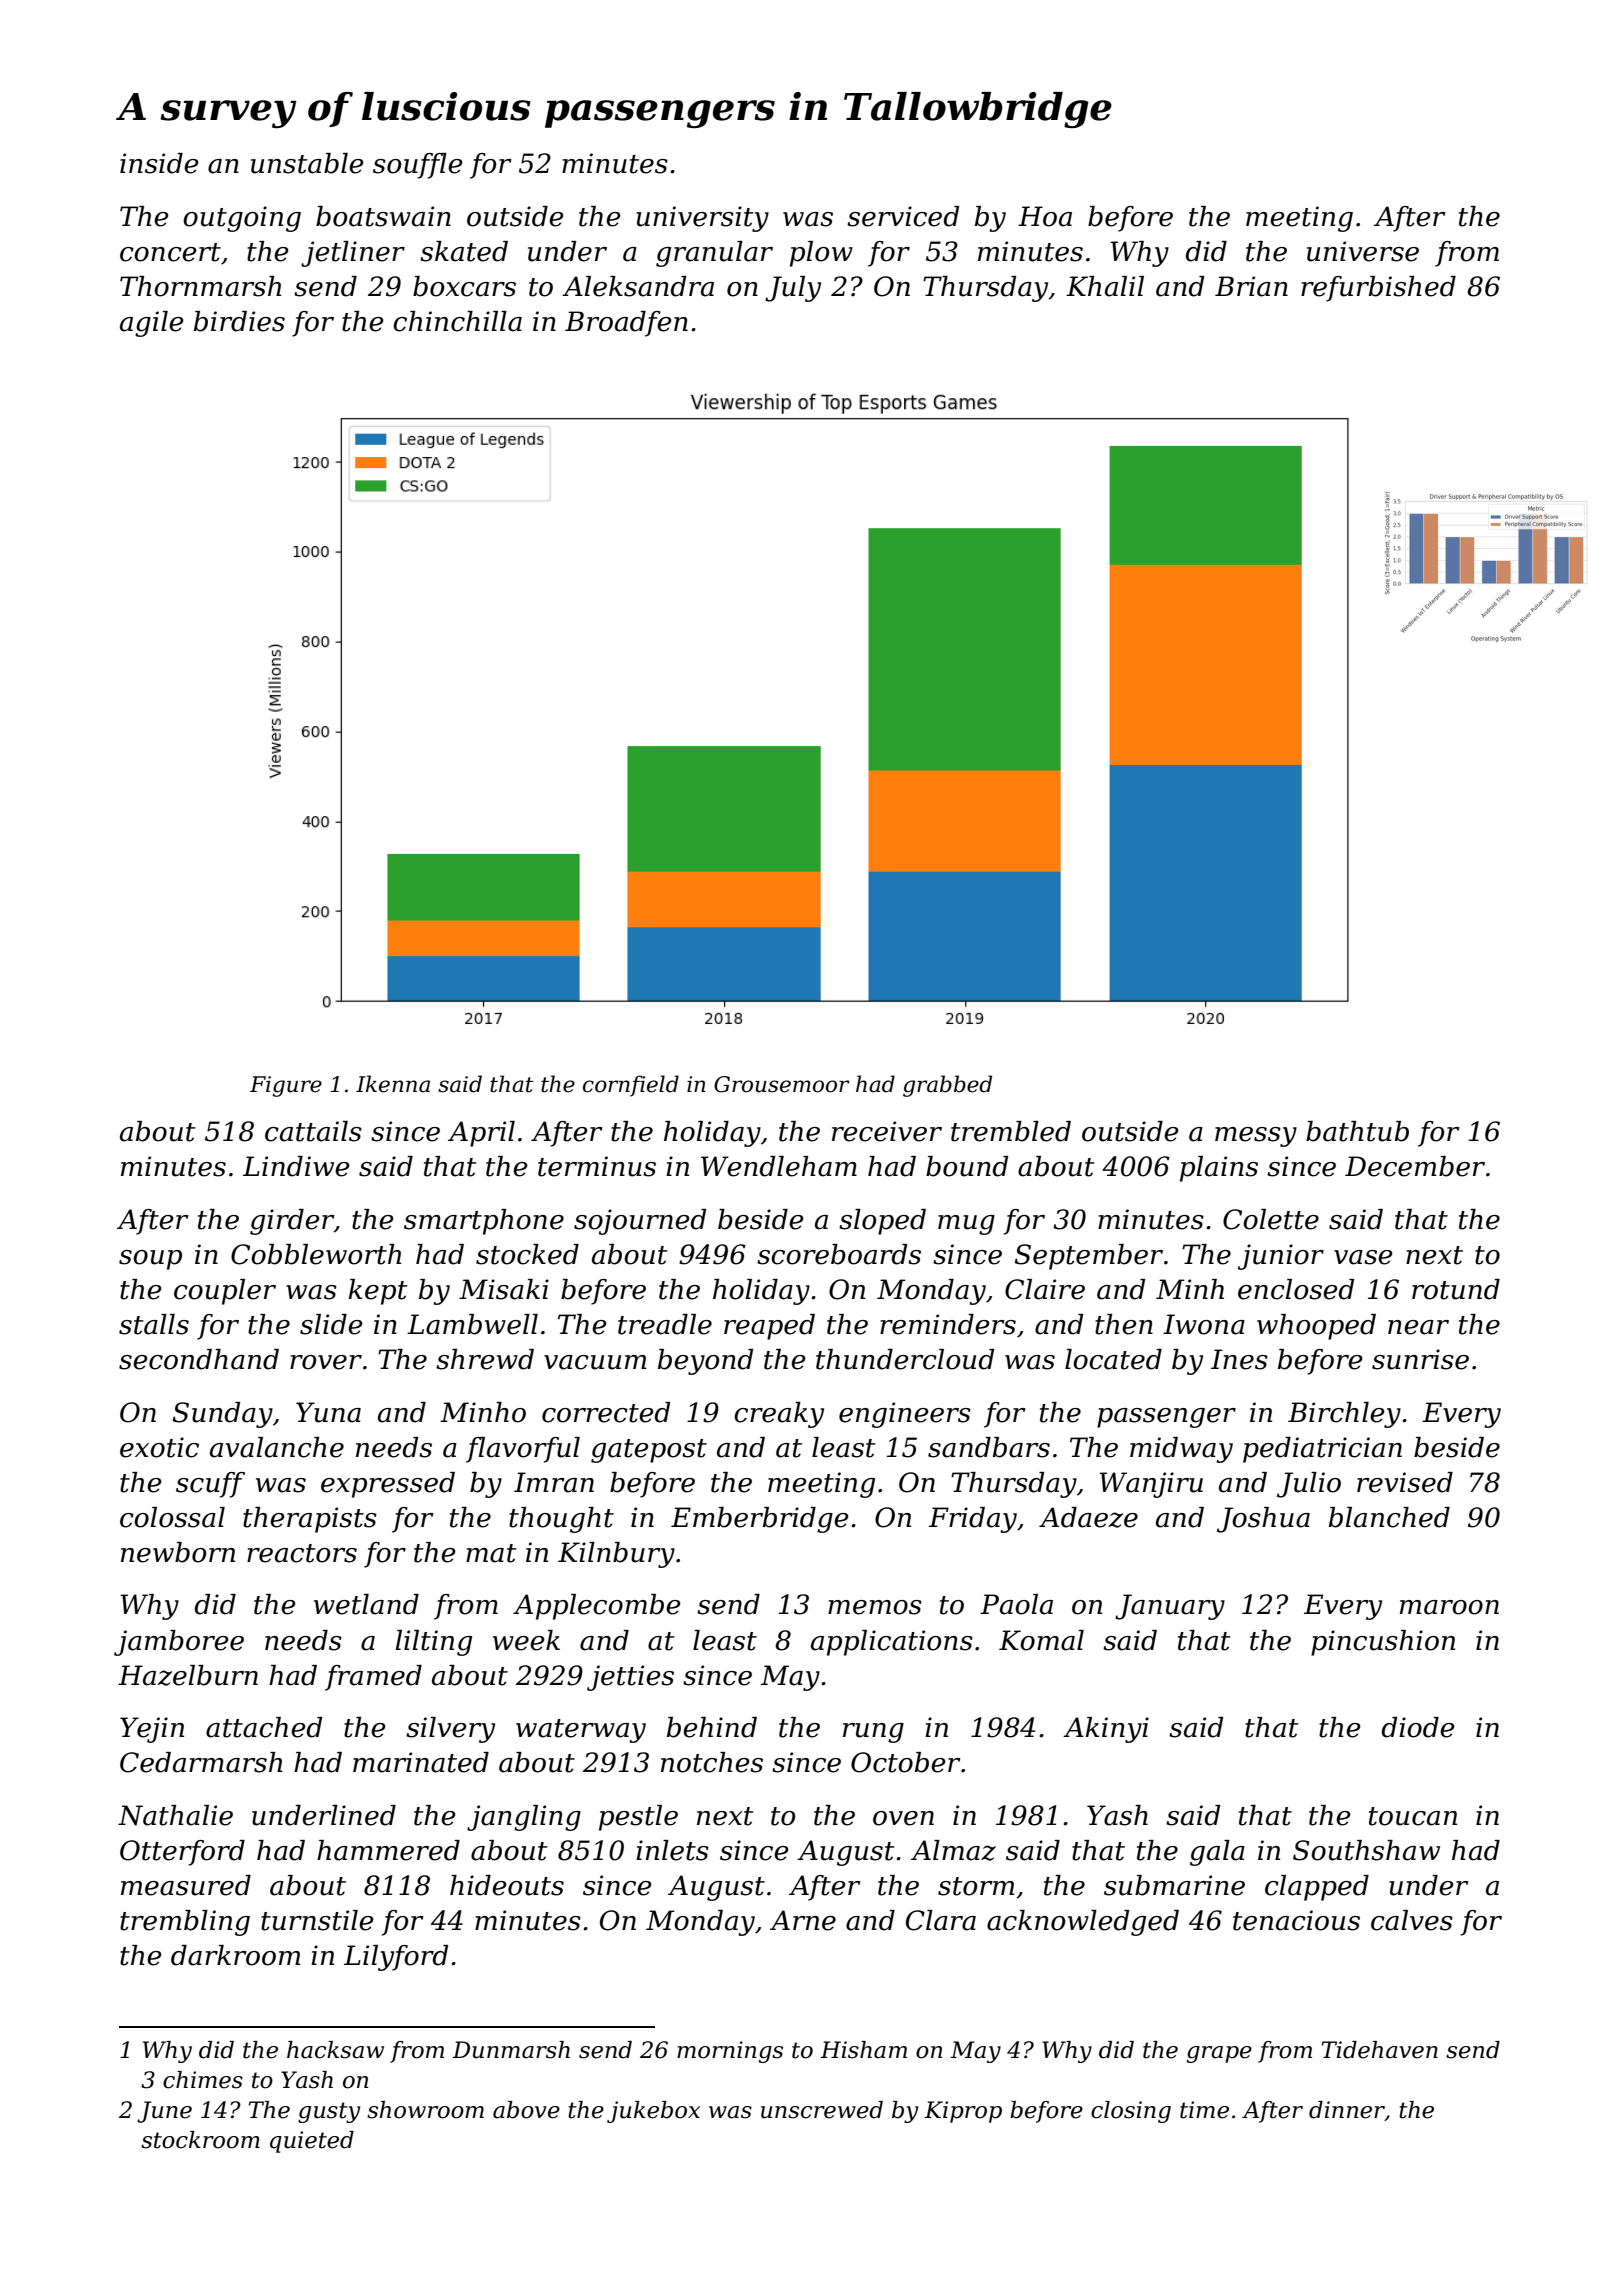  I want to click on lilting, so click(434, 1643).
